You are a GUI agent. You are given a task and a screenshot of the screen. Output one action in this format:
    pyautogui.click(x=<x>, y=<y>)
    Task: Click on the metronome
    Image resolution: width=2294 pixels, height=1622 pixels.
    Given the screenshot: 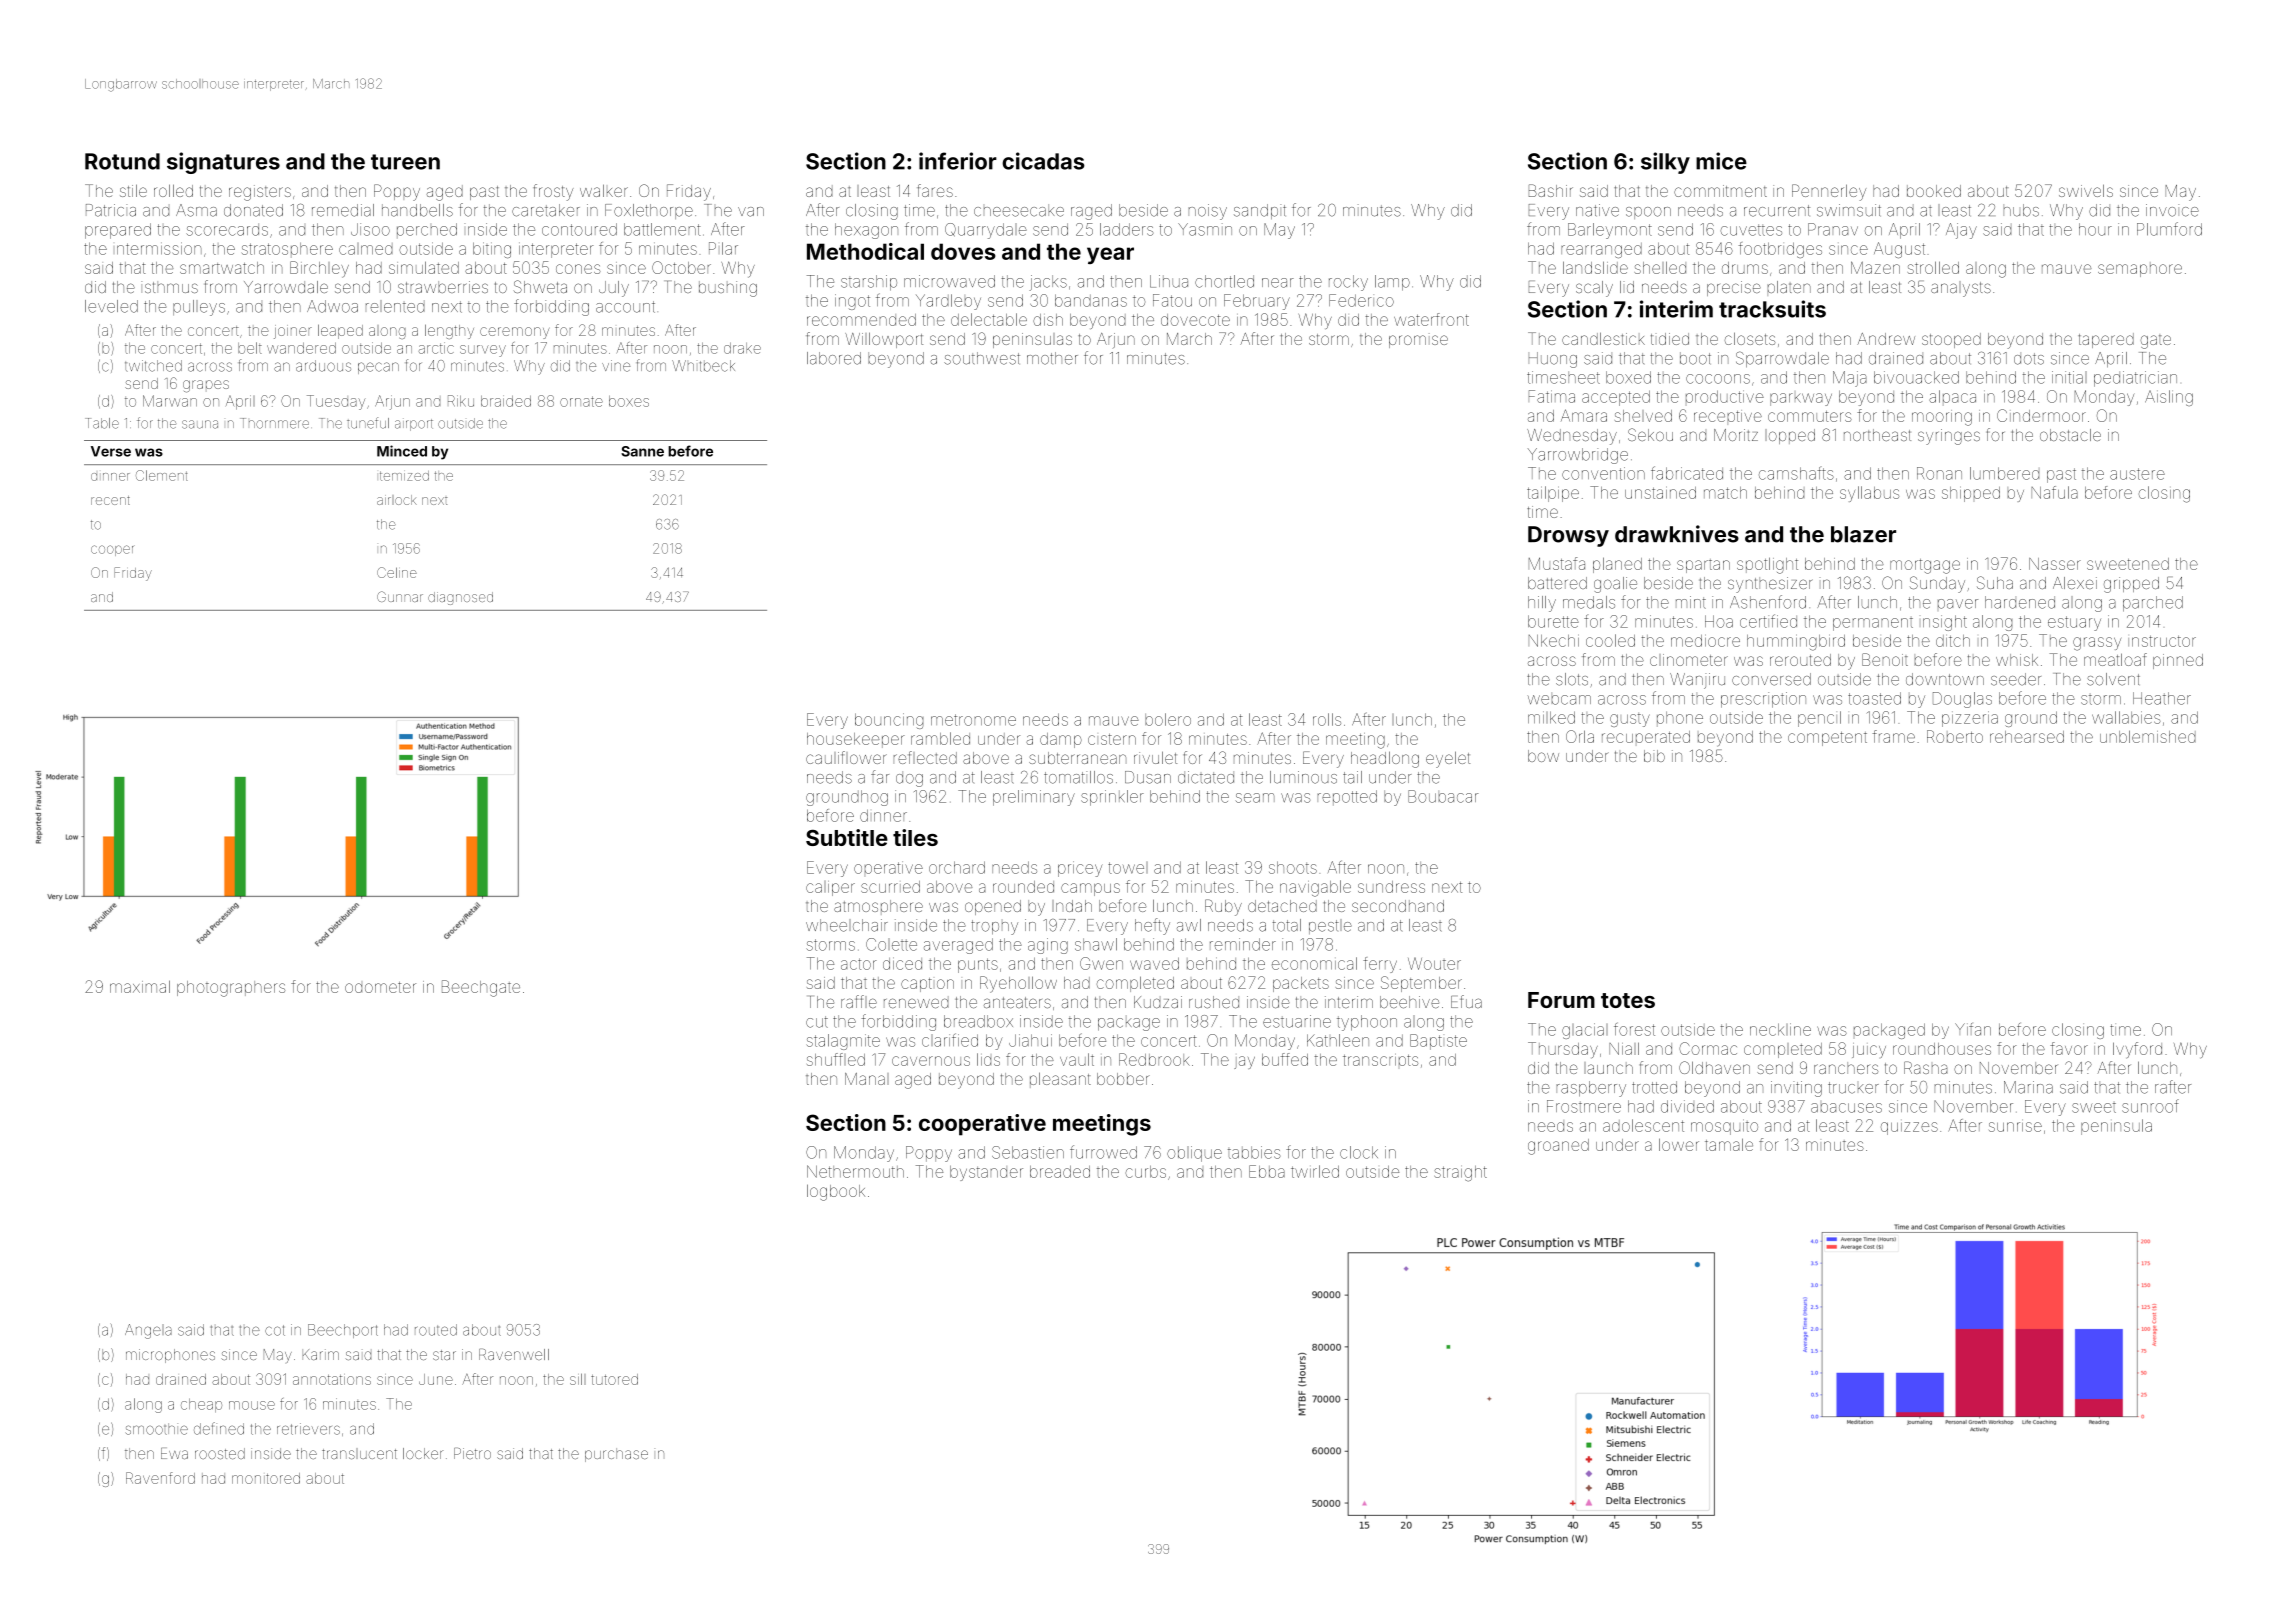 What is the action you would take?
    pyautogui.click(x=973, y=720)
